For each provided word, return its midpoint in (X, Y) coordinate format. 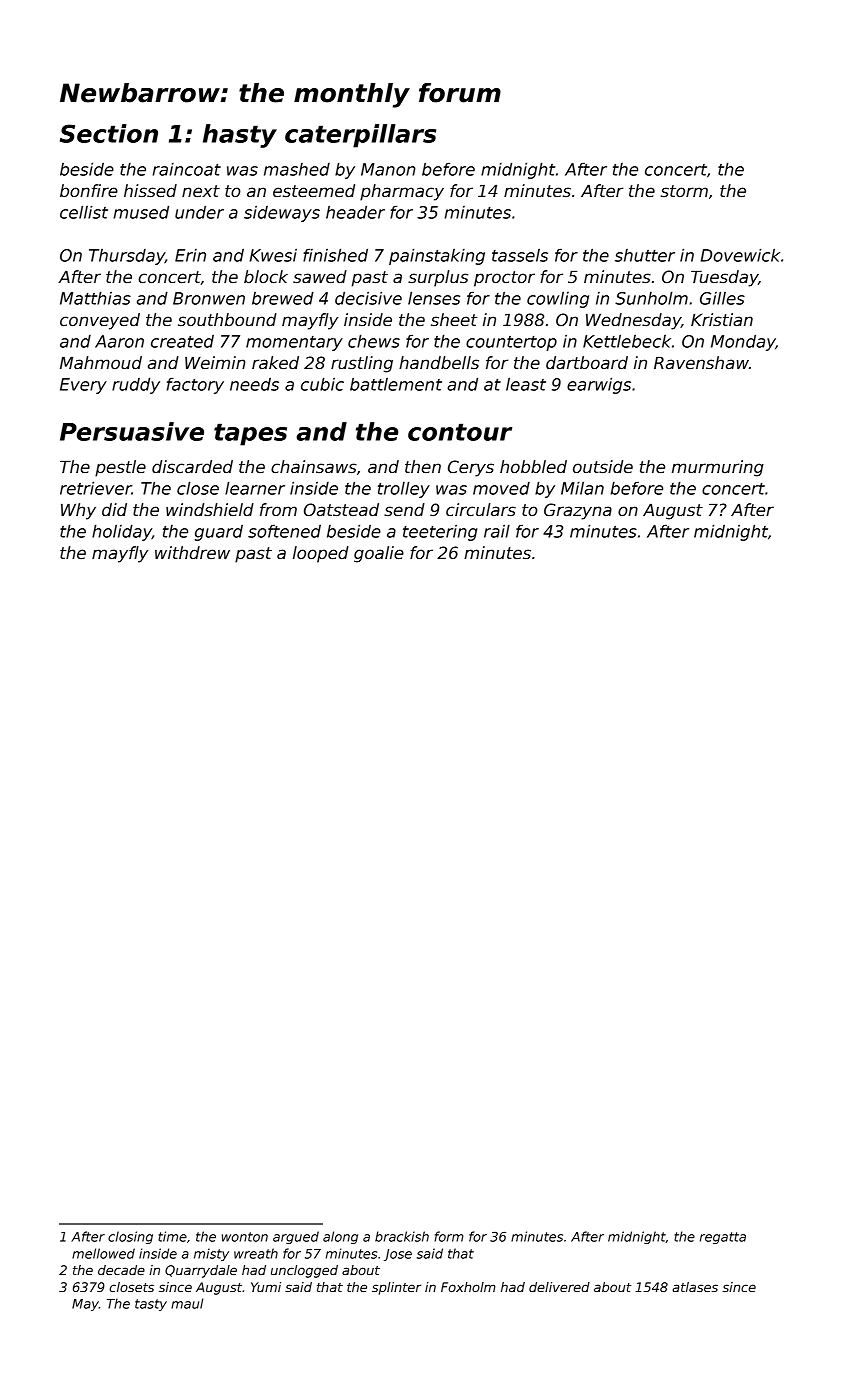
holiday (122, 532)
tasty (151, 1305)
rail (497, 531)
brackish (402, 1236)
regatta (723, 1238)
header (355, 212)
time (172, 1236)
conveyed (100, 321)
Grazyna (578, 511)
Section (109, 133)
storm (684, 191)
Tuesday (724, 278)
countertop (511, 343)
